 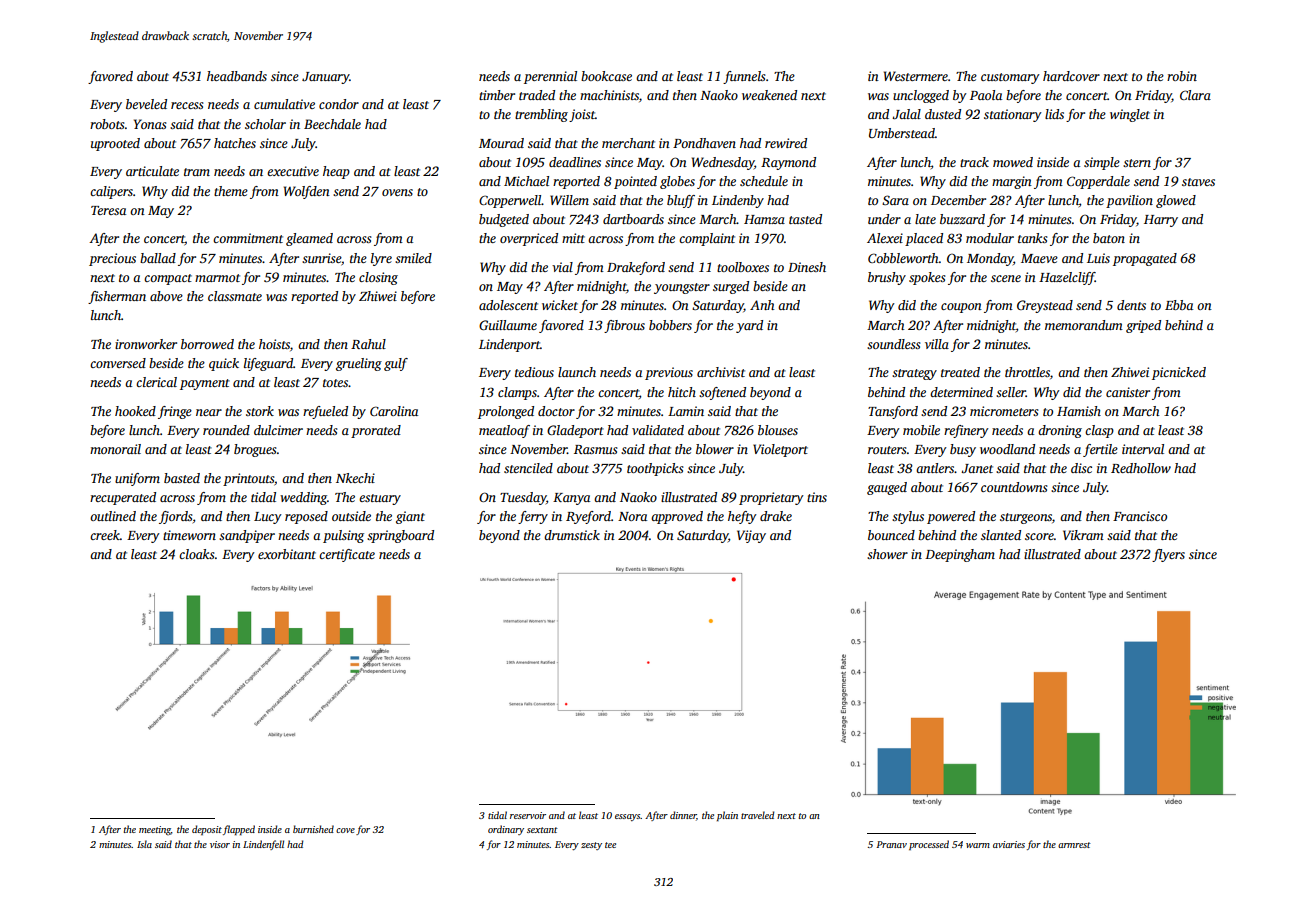 I want to click on Anh, so click(x=762, y=305).
